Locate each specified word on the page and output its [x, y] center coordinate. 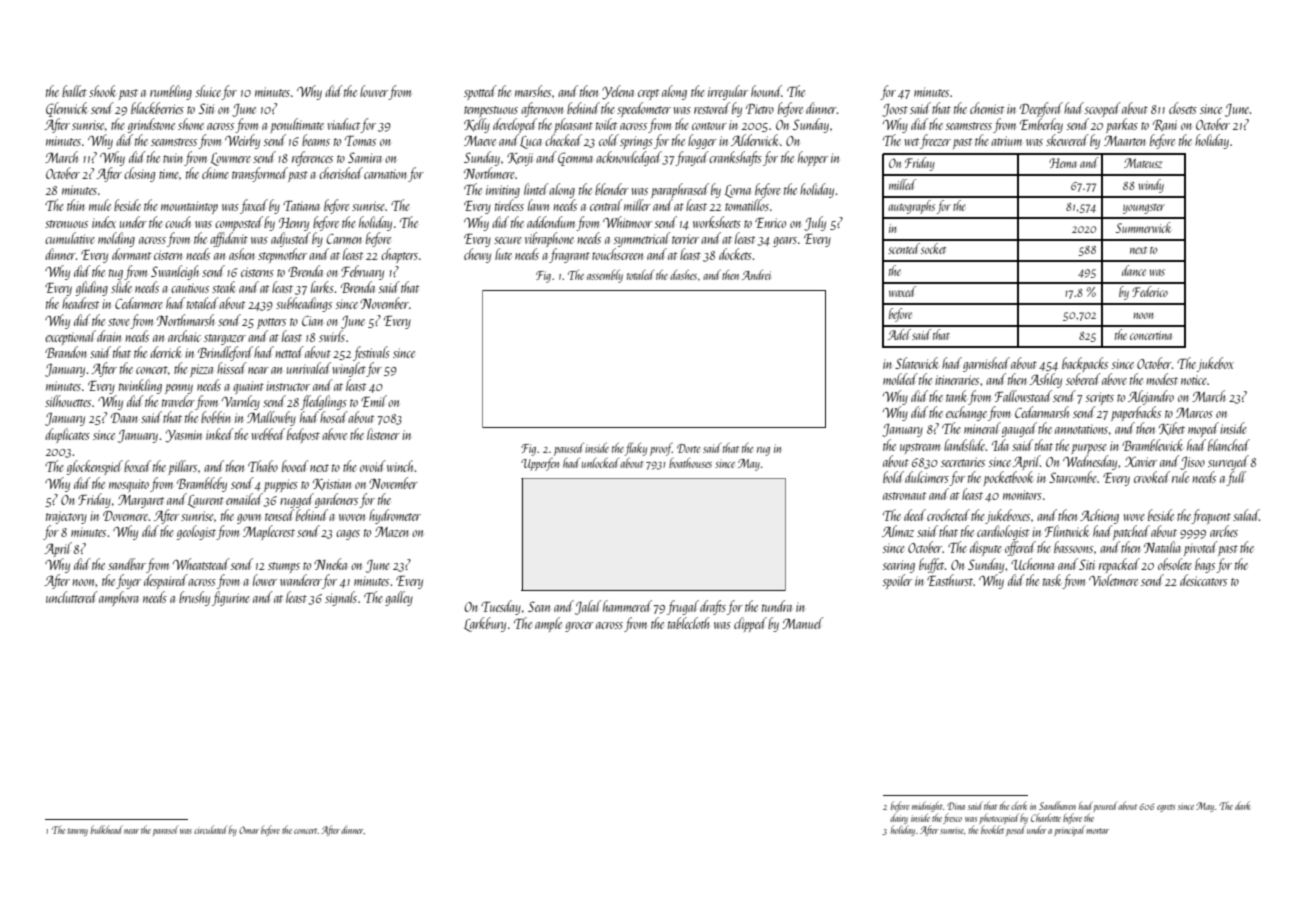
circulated [211, 829]
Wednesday [1090, 462]
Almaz [898, 531]
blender [612, 189]
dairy [899, 818]
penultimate [297, 125]
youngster [1144, 209]
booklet [992, 829]
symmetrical [642, 239]
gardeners [336, 500]
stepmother [282, 255]
